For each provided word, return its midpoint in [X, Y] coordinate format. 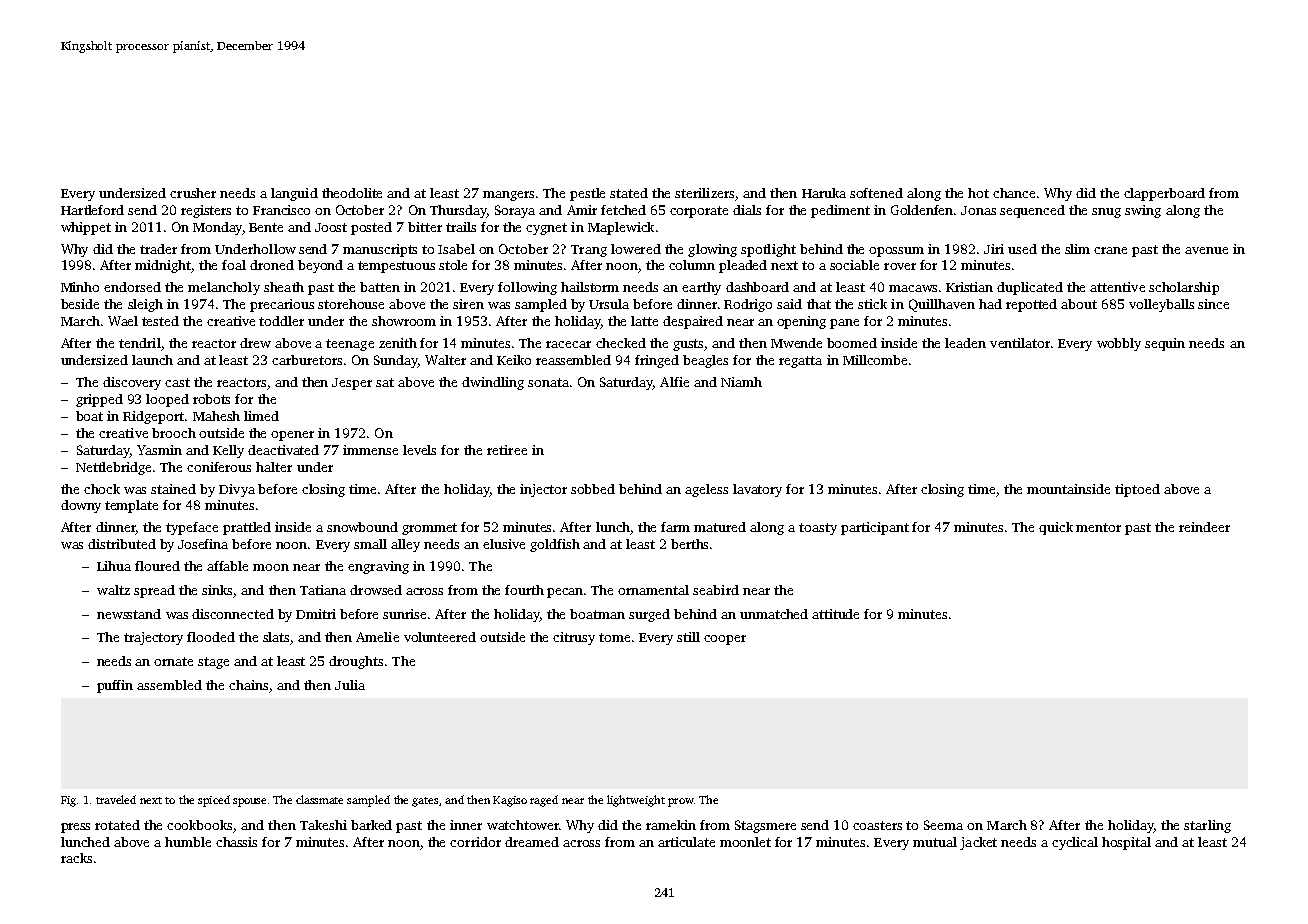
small [370, 544]
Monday [217, 228]
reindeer [1204, 527]
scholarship [1184, 288]
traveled [116, 799]
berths [689, 544]
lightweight [636, 801]
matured [720, 527]
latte [644, 321]
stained [173, 489]
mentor [1098, 527]
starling [1207, 826]
